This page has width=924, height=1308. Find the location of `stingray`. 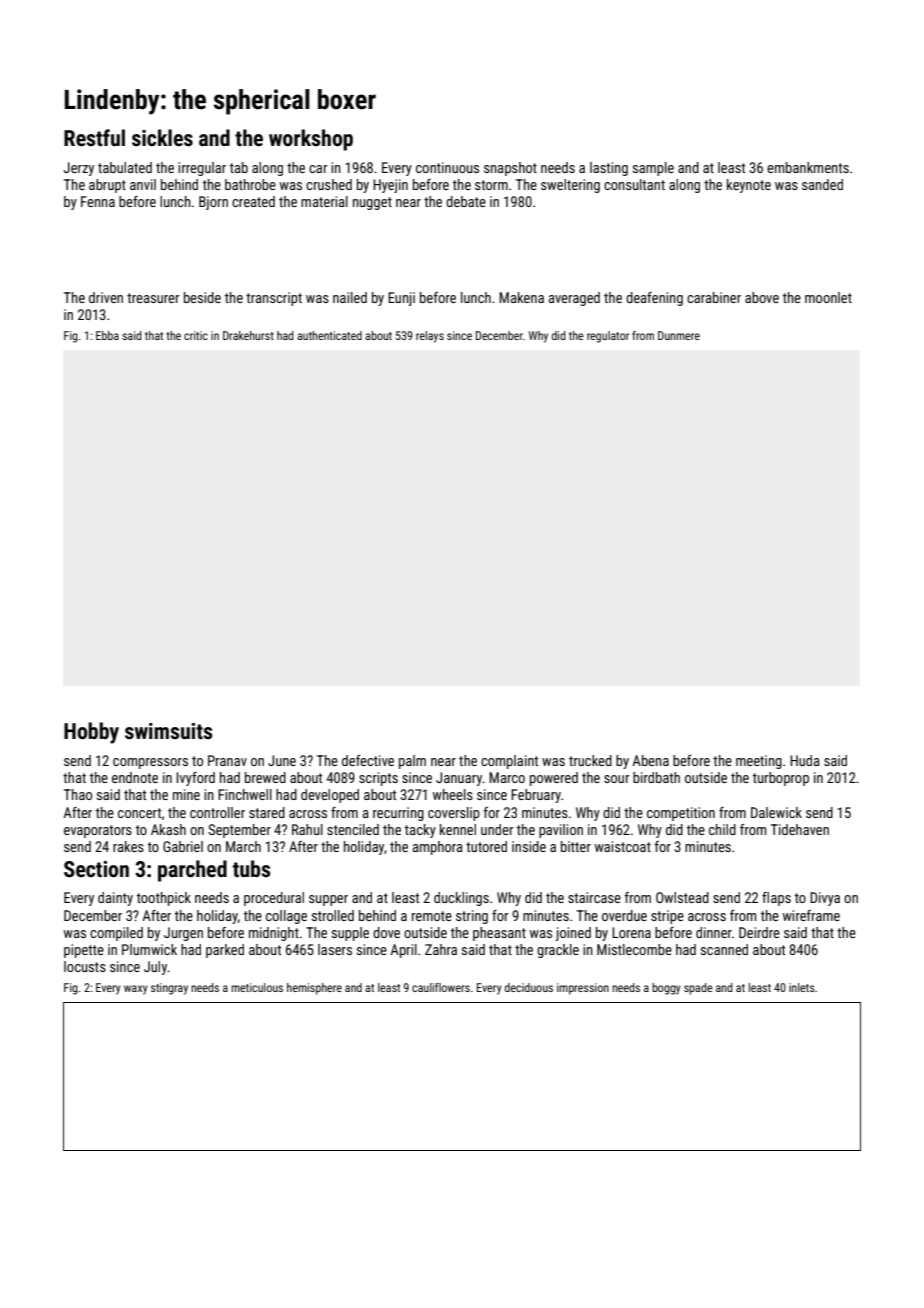

stingray is located at coordinates (169, 989).
